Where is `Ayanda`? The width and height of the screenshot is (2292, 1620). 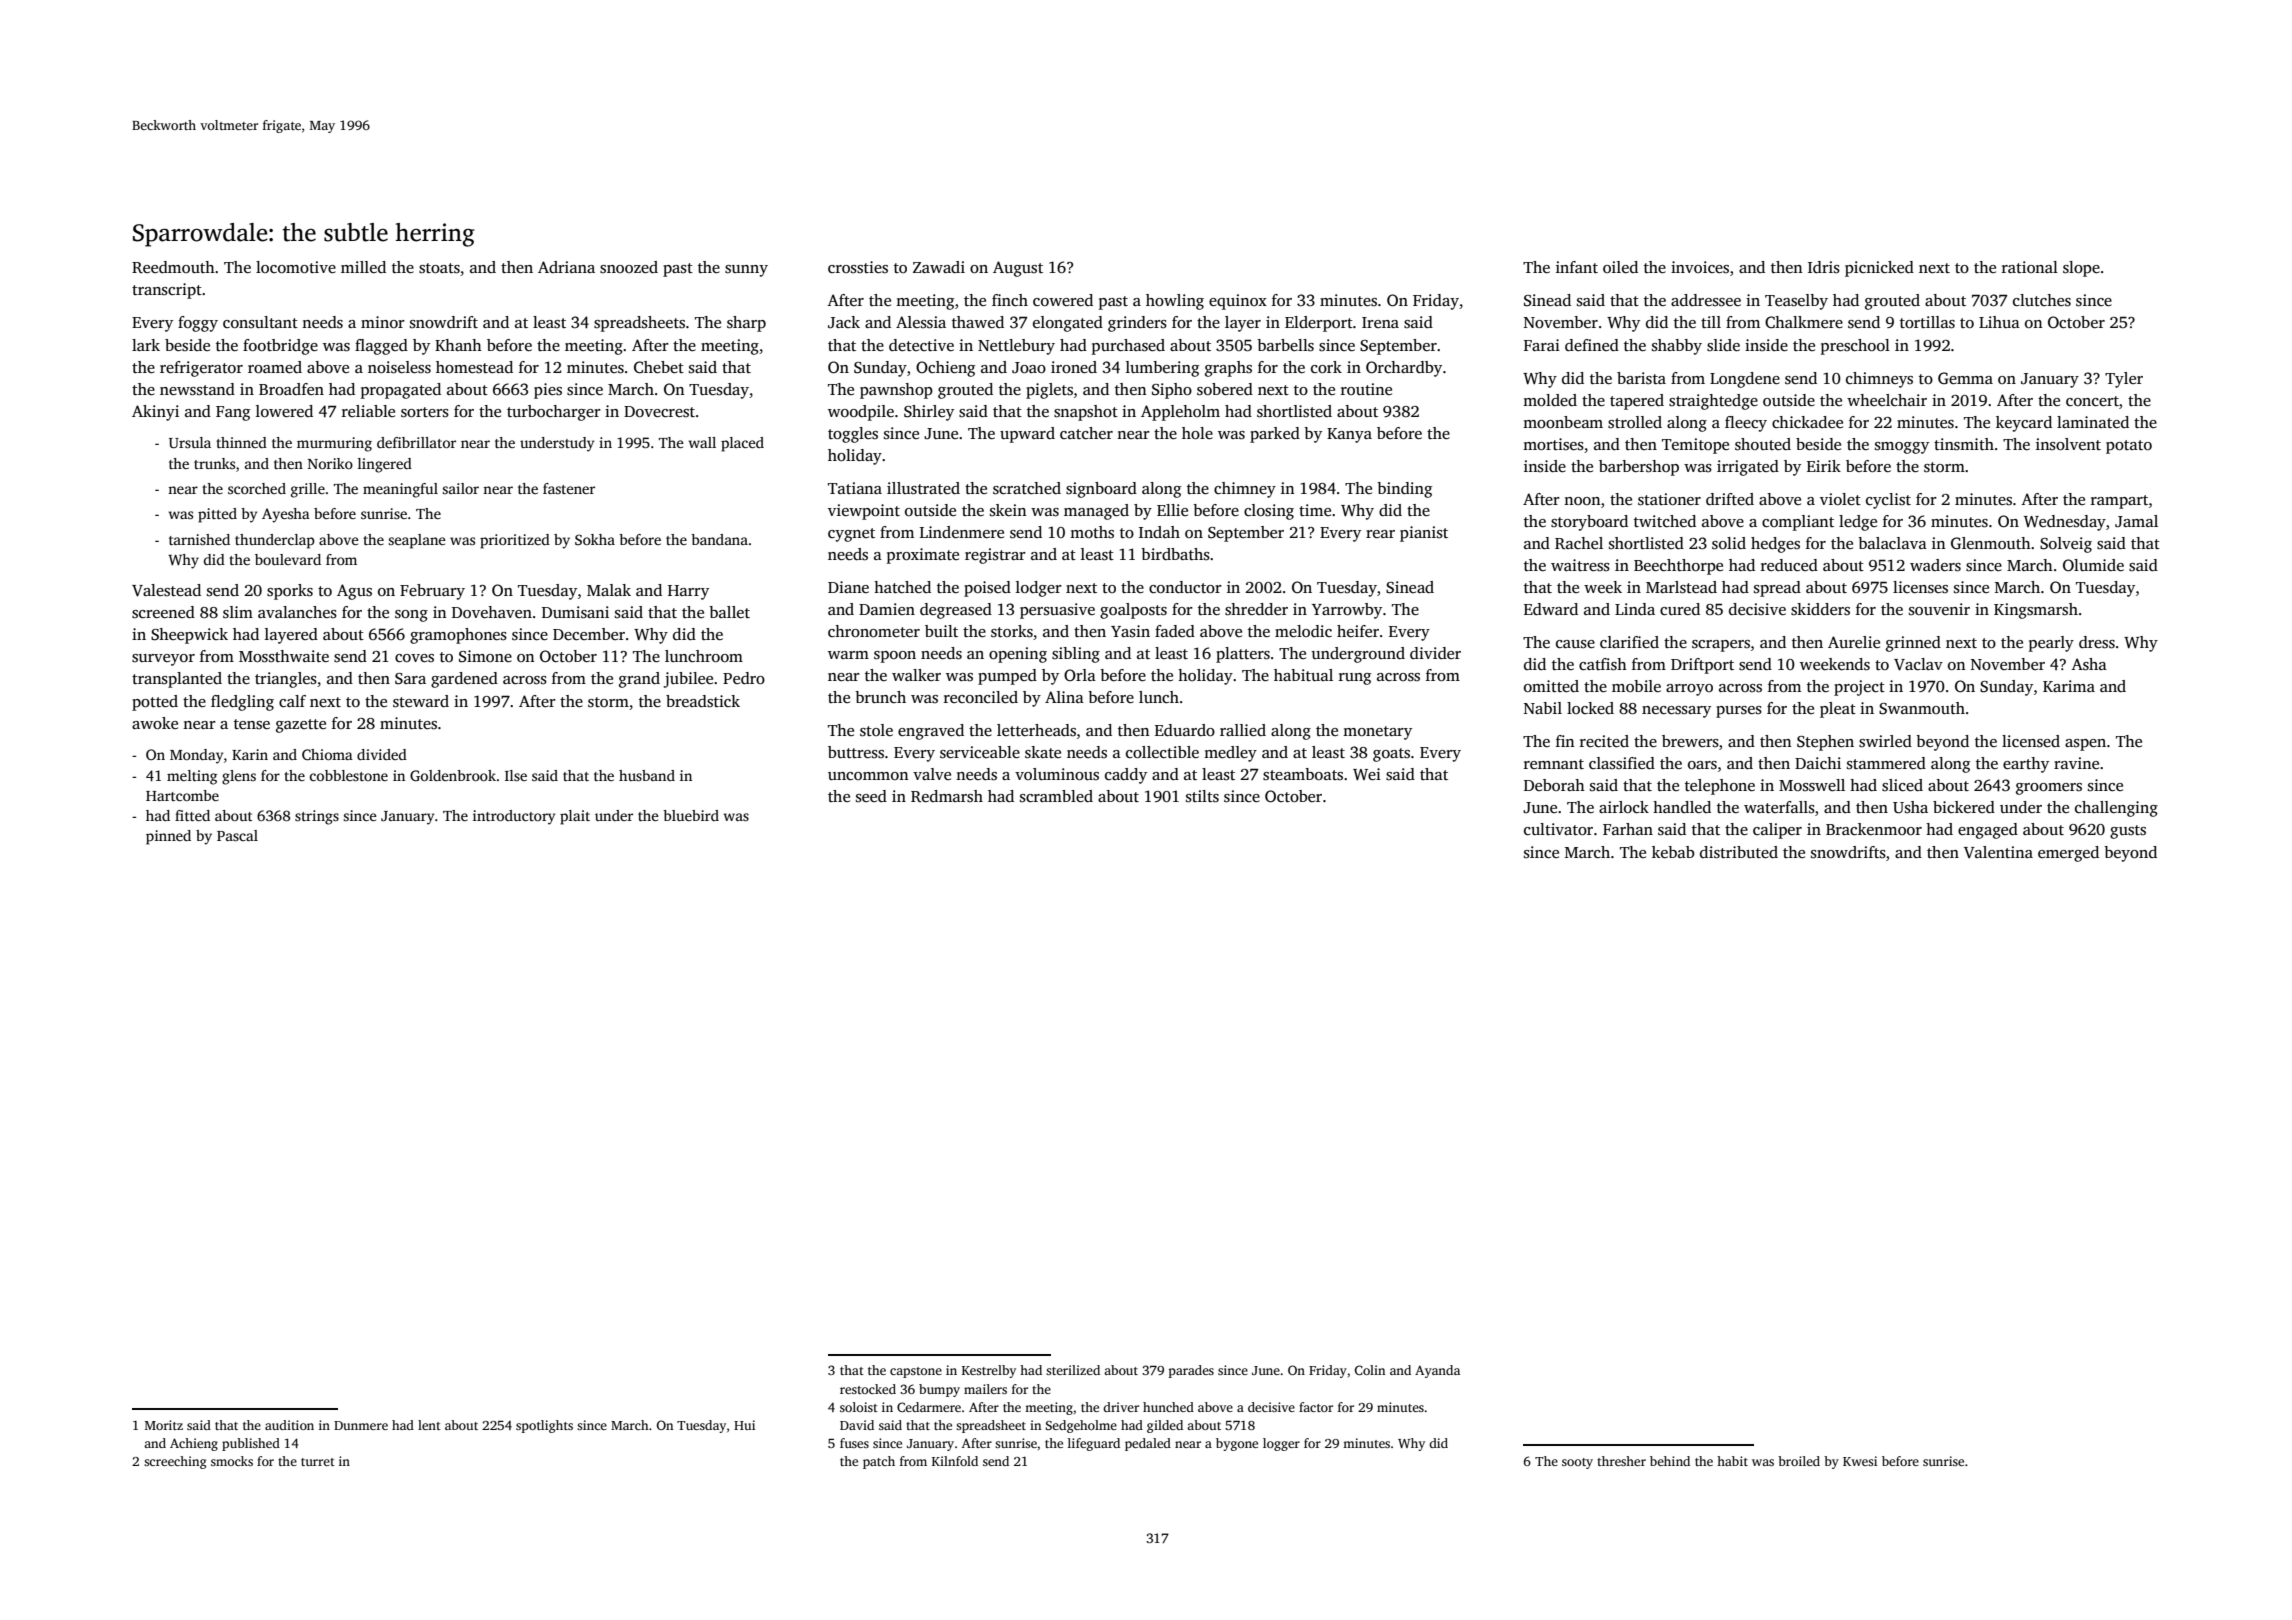 Ayanda is located at coordinates (1437, 1371).
